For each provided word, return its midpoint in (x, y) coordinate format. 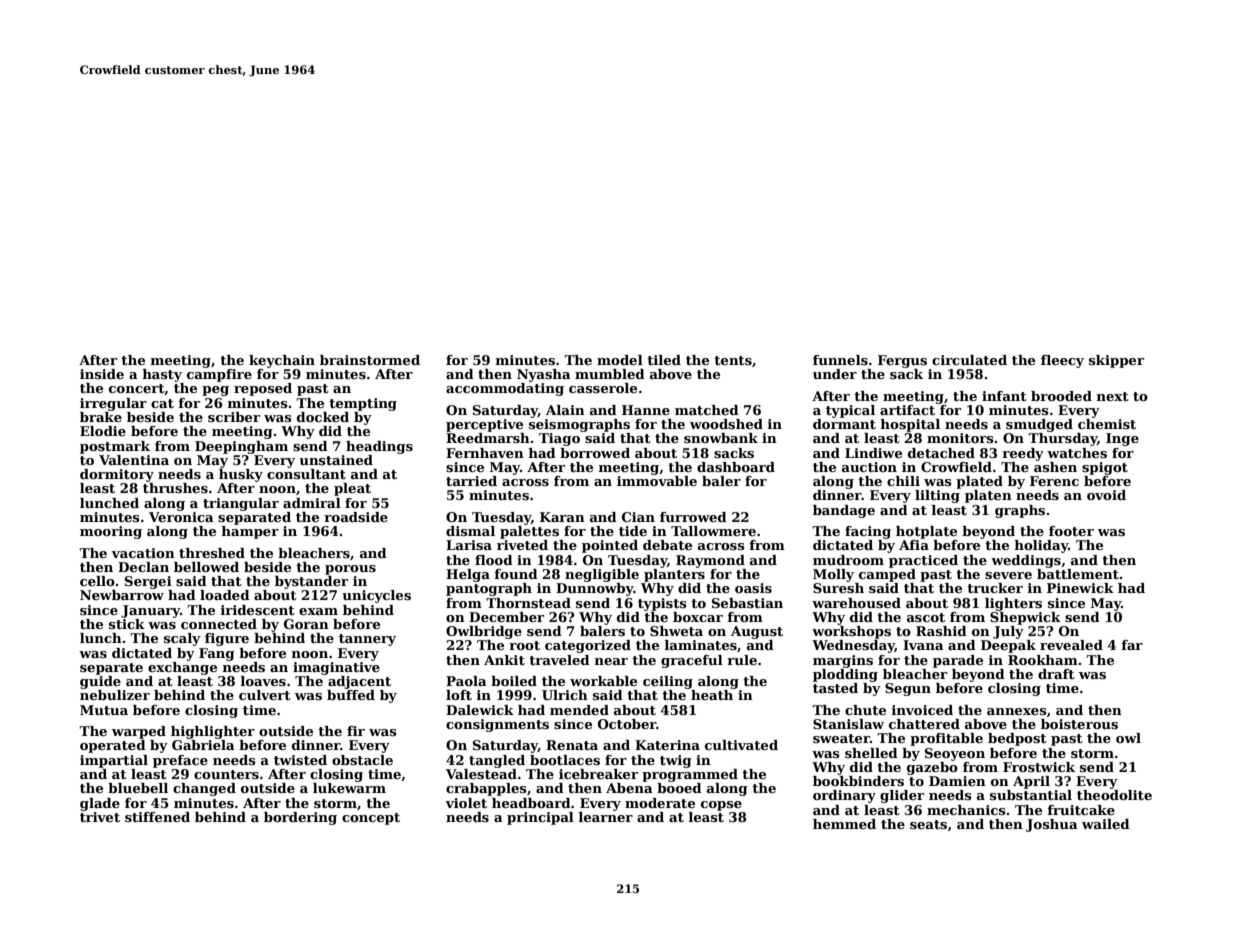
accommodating (505, 389)
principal (540, 818)
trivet (100, 817)
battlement (1078, 574)
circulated (969, 360)
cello (97, 581)
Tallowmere (713, 531)
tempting (363, 404)
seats (928, 824)
